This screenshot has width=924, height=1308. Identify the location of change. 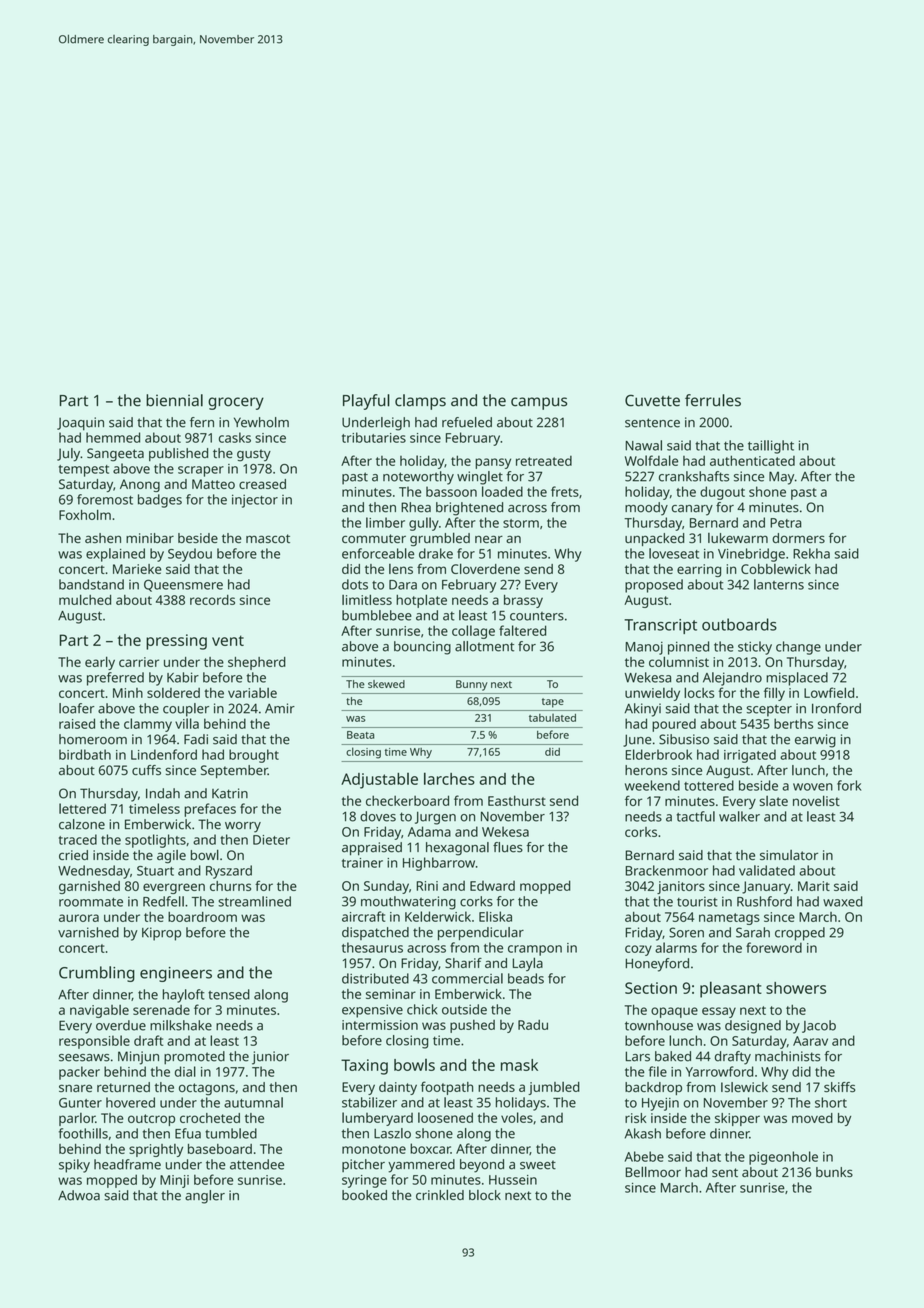
(798, 648).
